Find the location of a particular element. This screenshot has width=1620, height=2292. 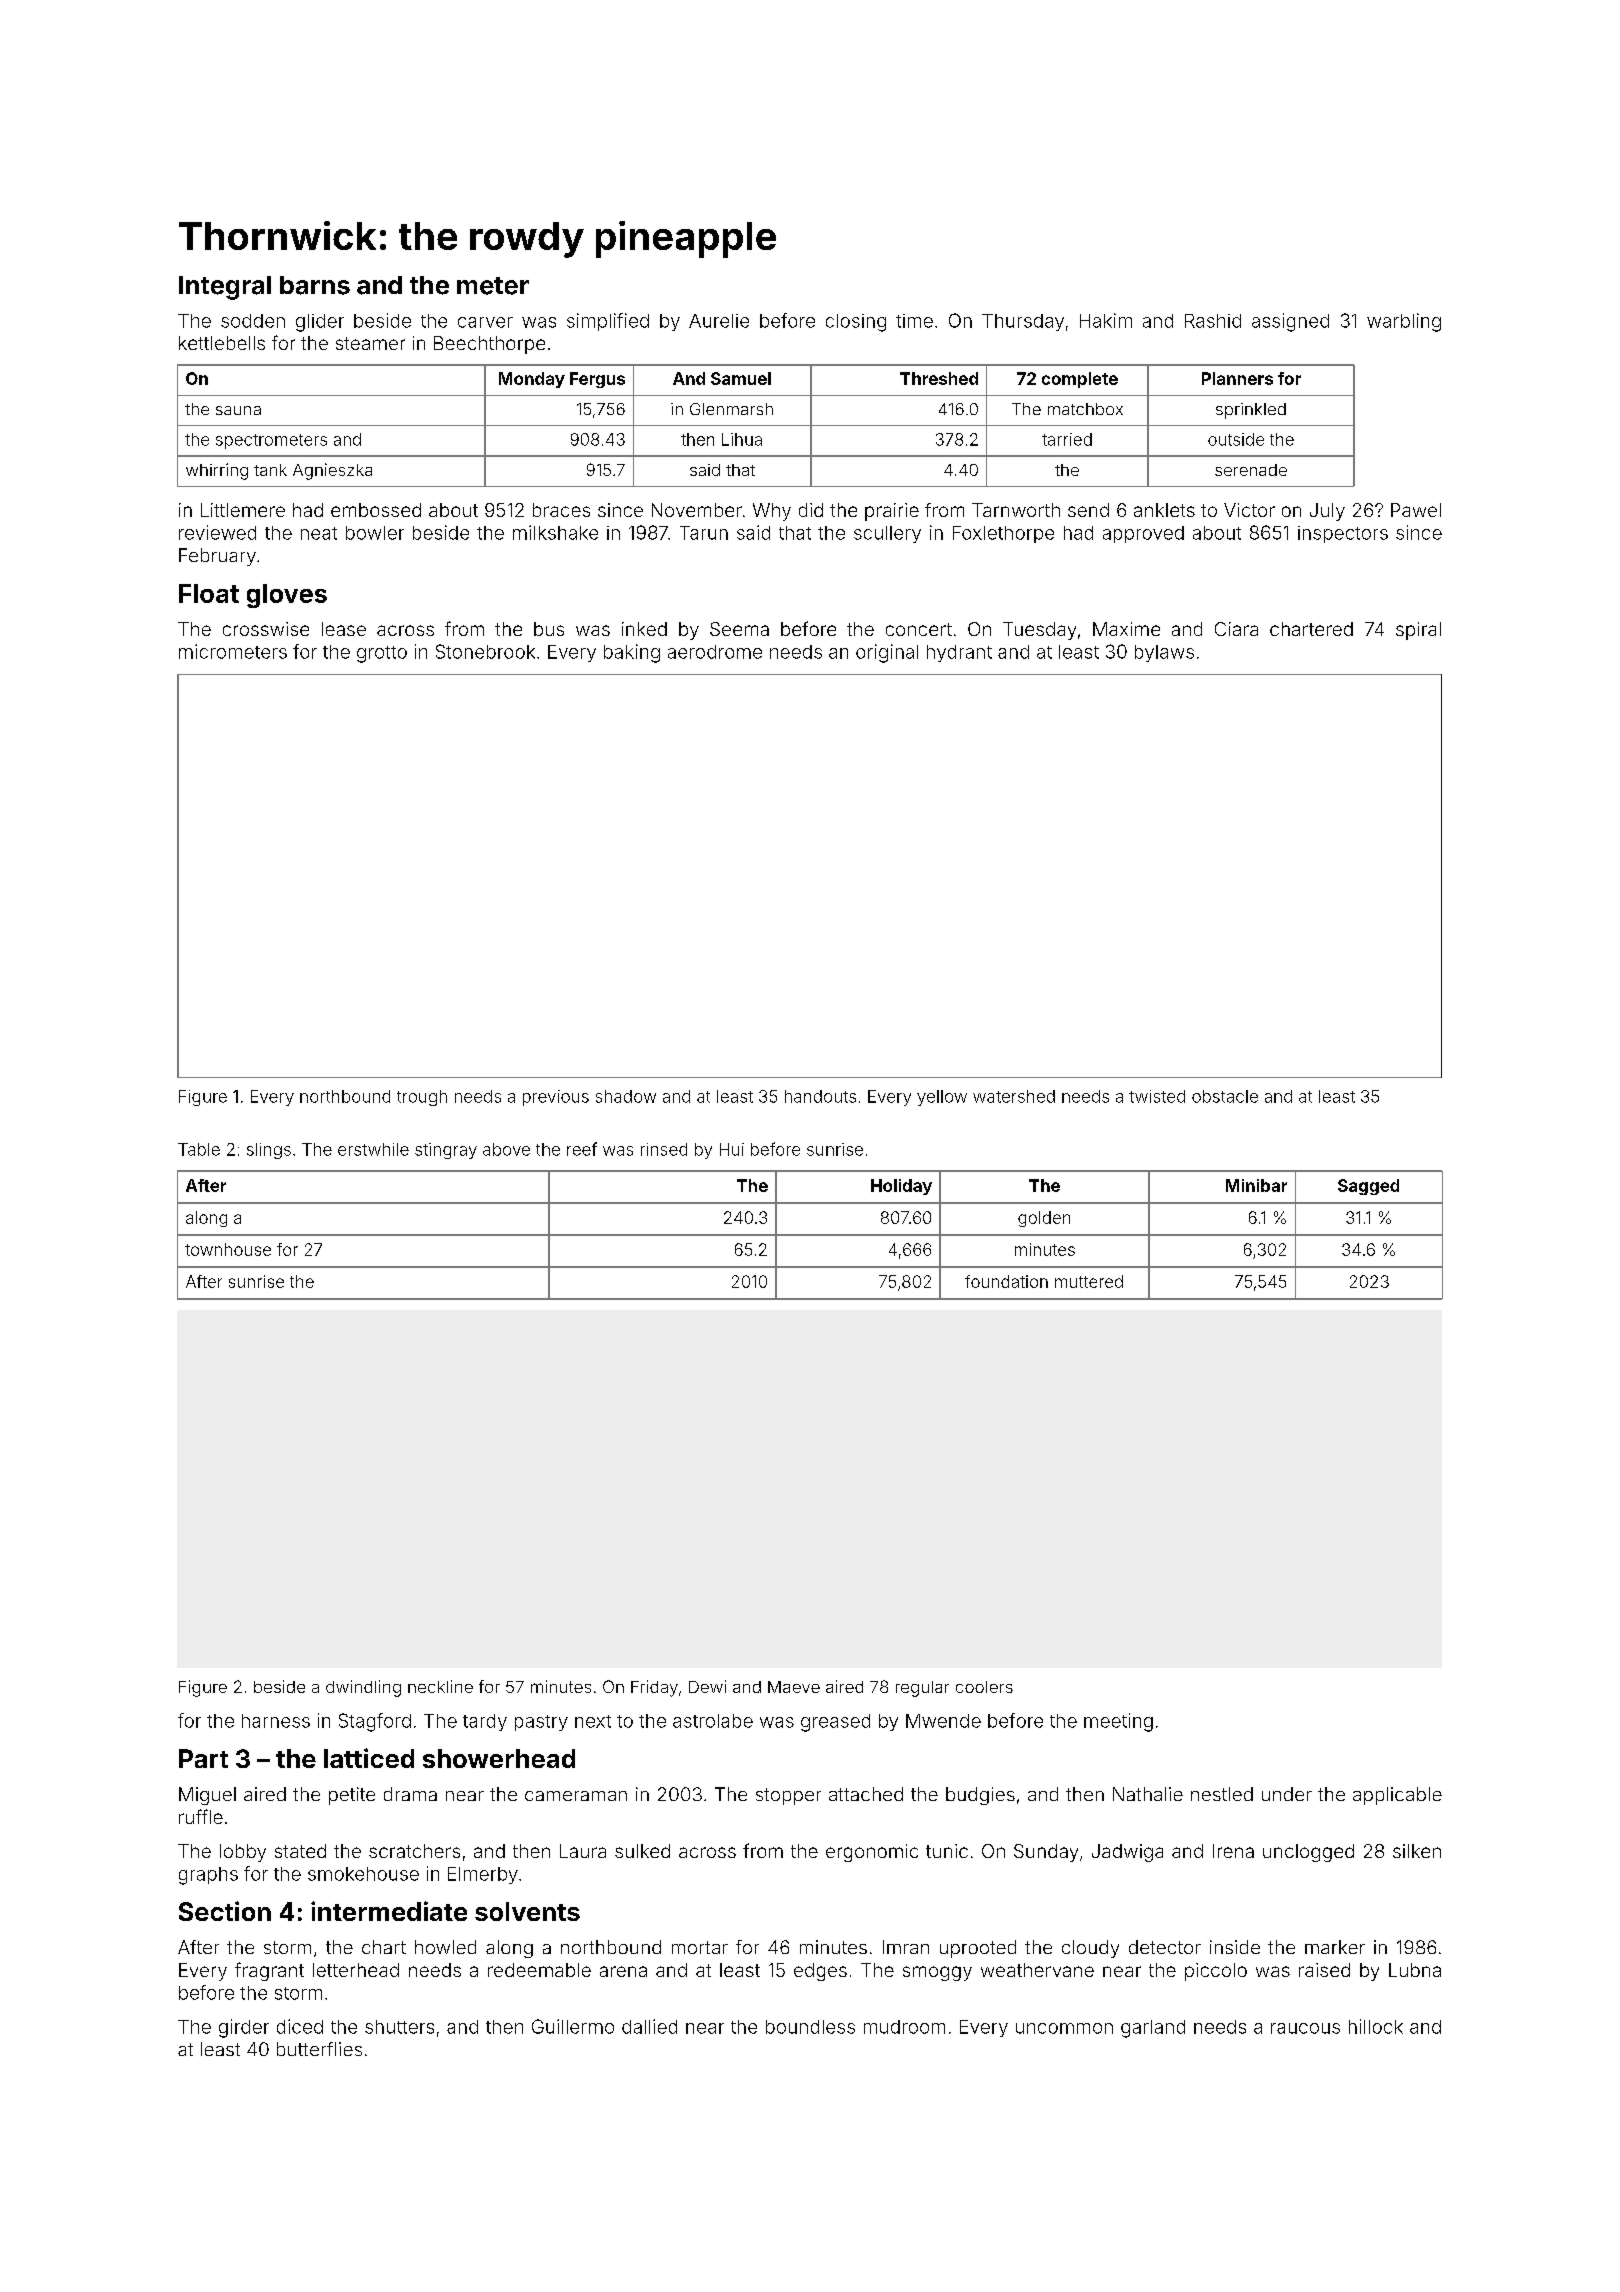

Table is located at coordinates (199, 1149).
